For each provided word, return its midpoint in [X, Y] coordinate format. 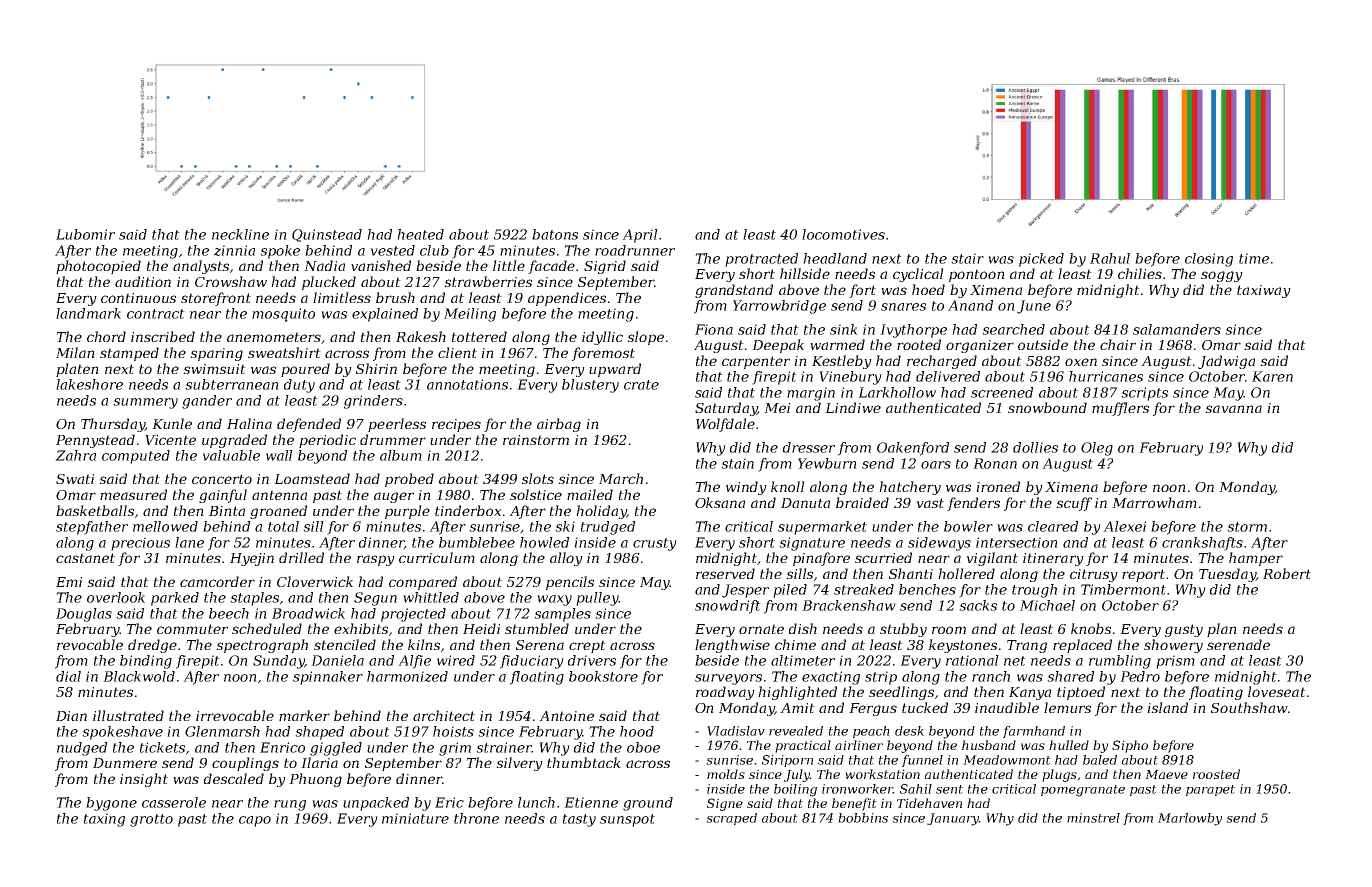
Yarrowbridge [779, 307]
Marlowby [1190, 819]
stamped [129, 354]
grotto [151, 820]
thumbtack [584, 762]
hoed [928, 289]
